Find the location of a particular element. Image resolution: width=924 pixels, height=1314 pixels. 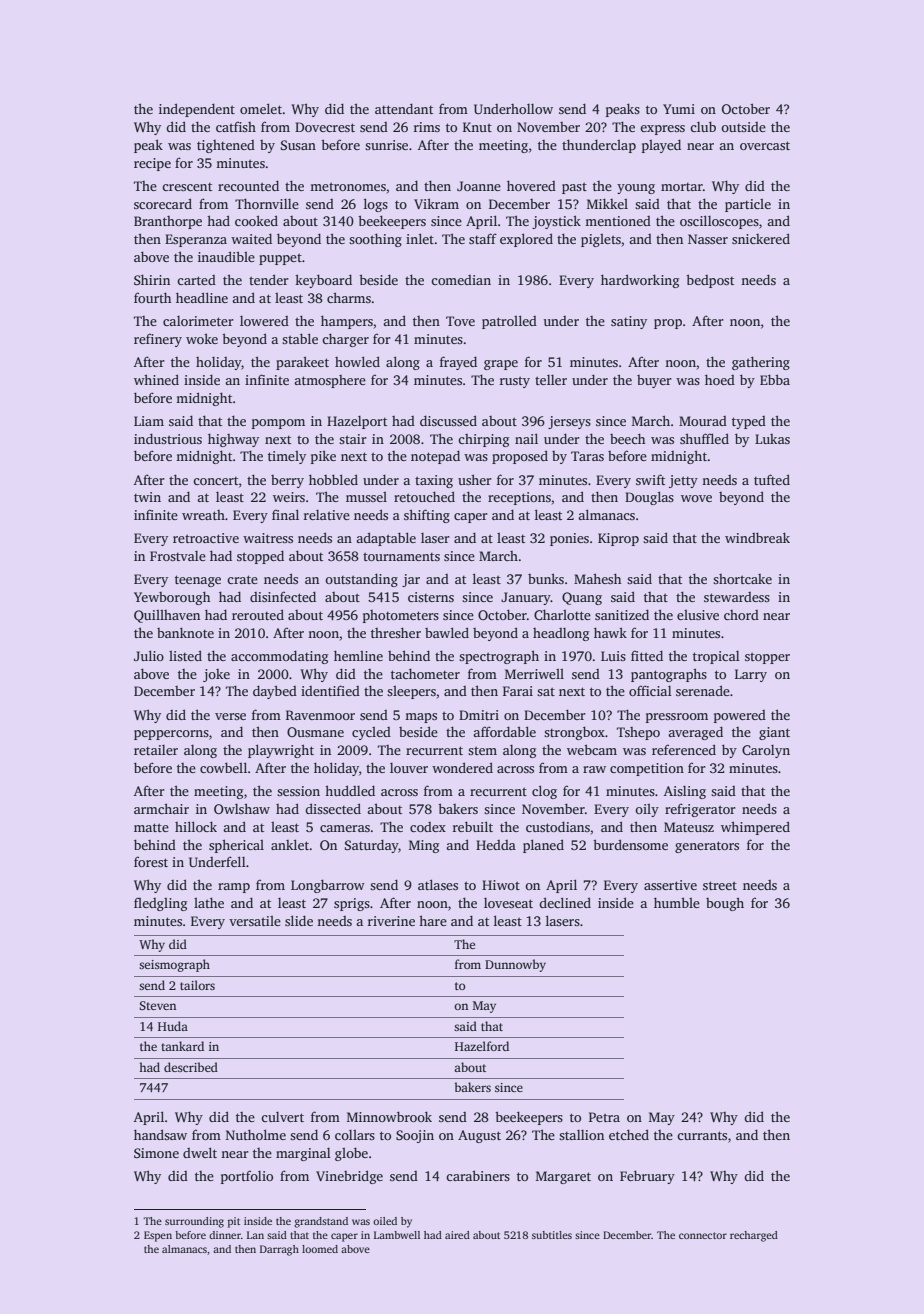

attendant is located at coordinates (404, 108).
